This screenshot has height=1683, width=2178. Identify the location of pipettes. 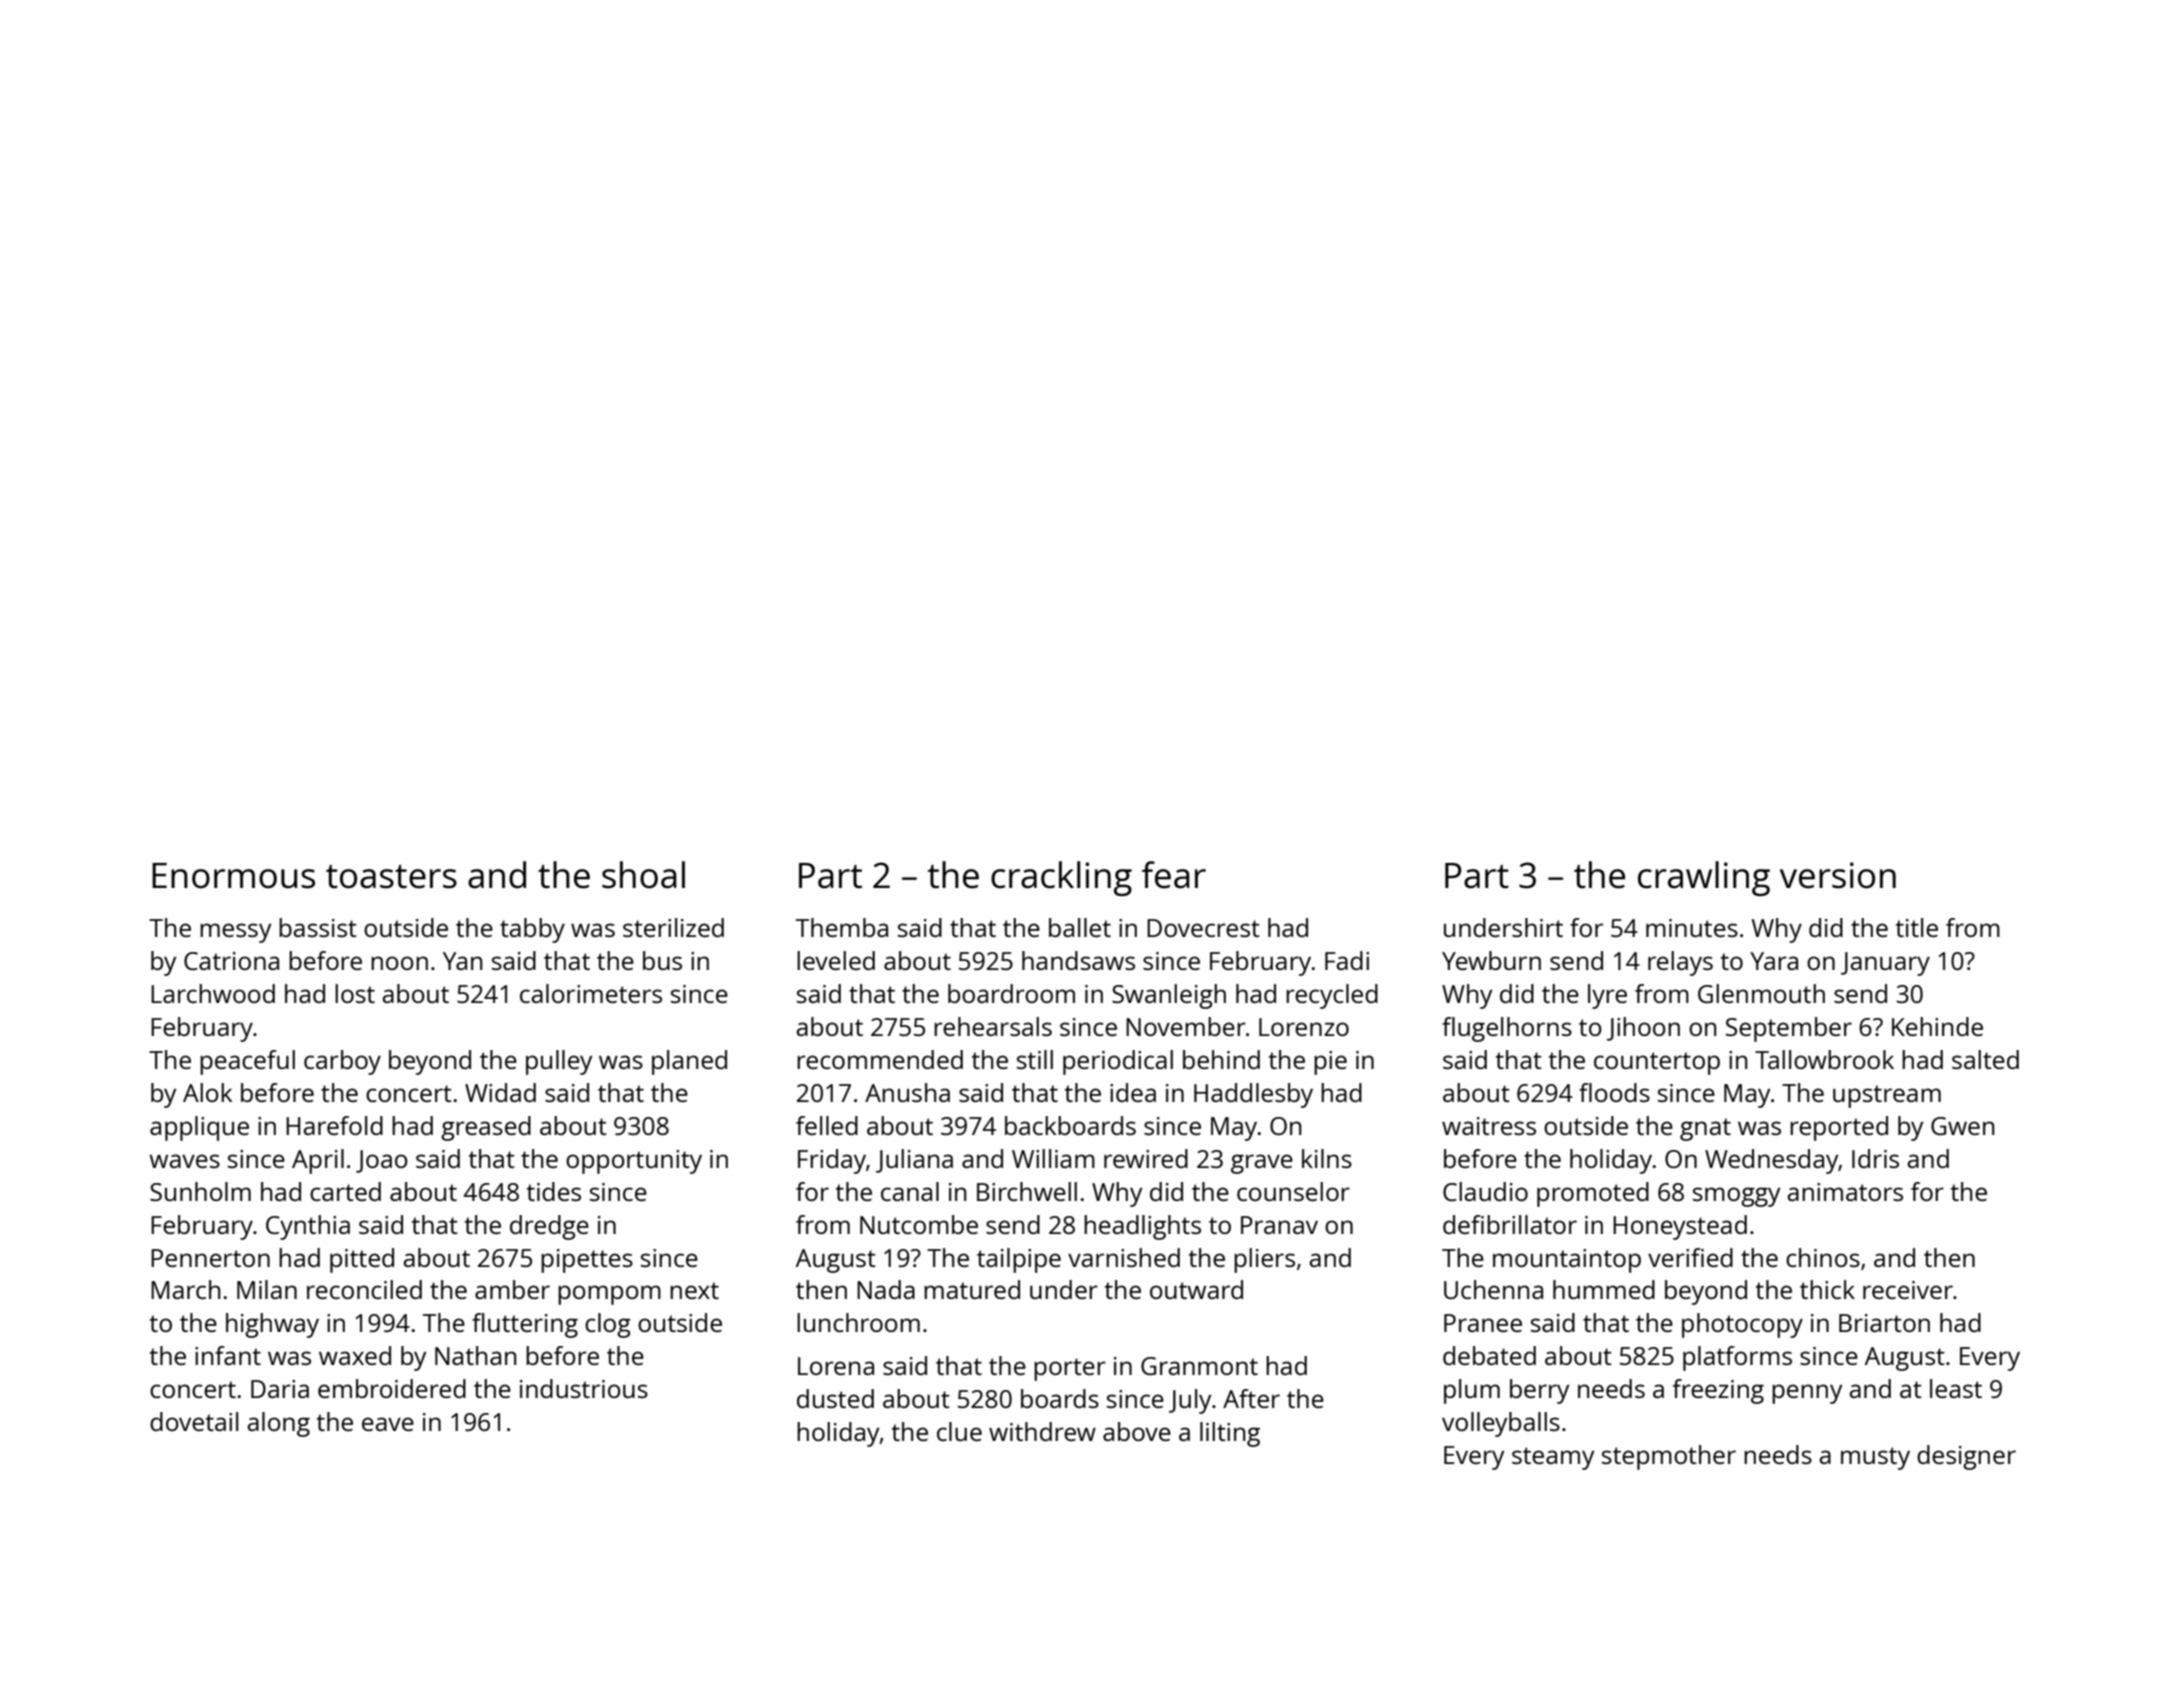
(587, 1261).
